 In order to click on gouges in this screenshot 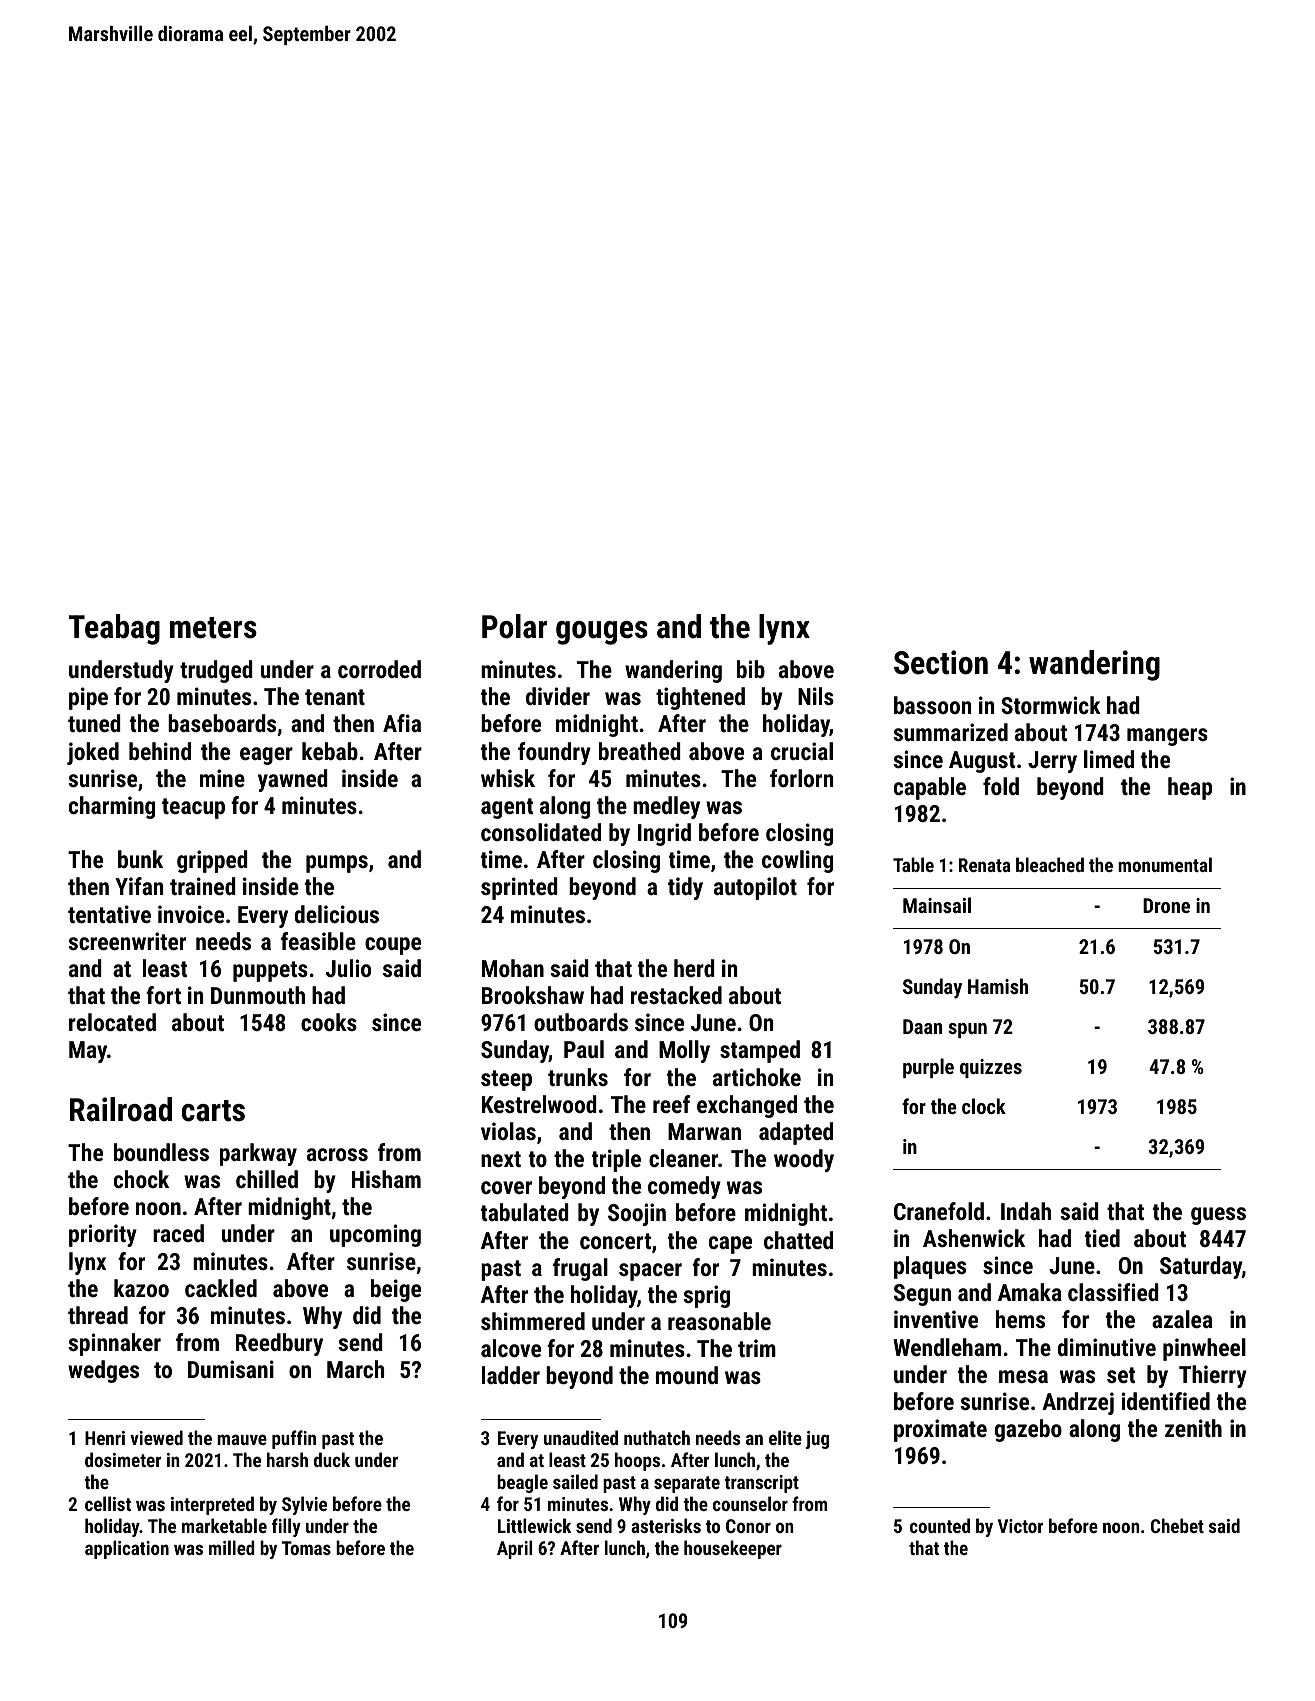, I will do `click(602, 633)`.
